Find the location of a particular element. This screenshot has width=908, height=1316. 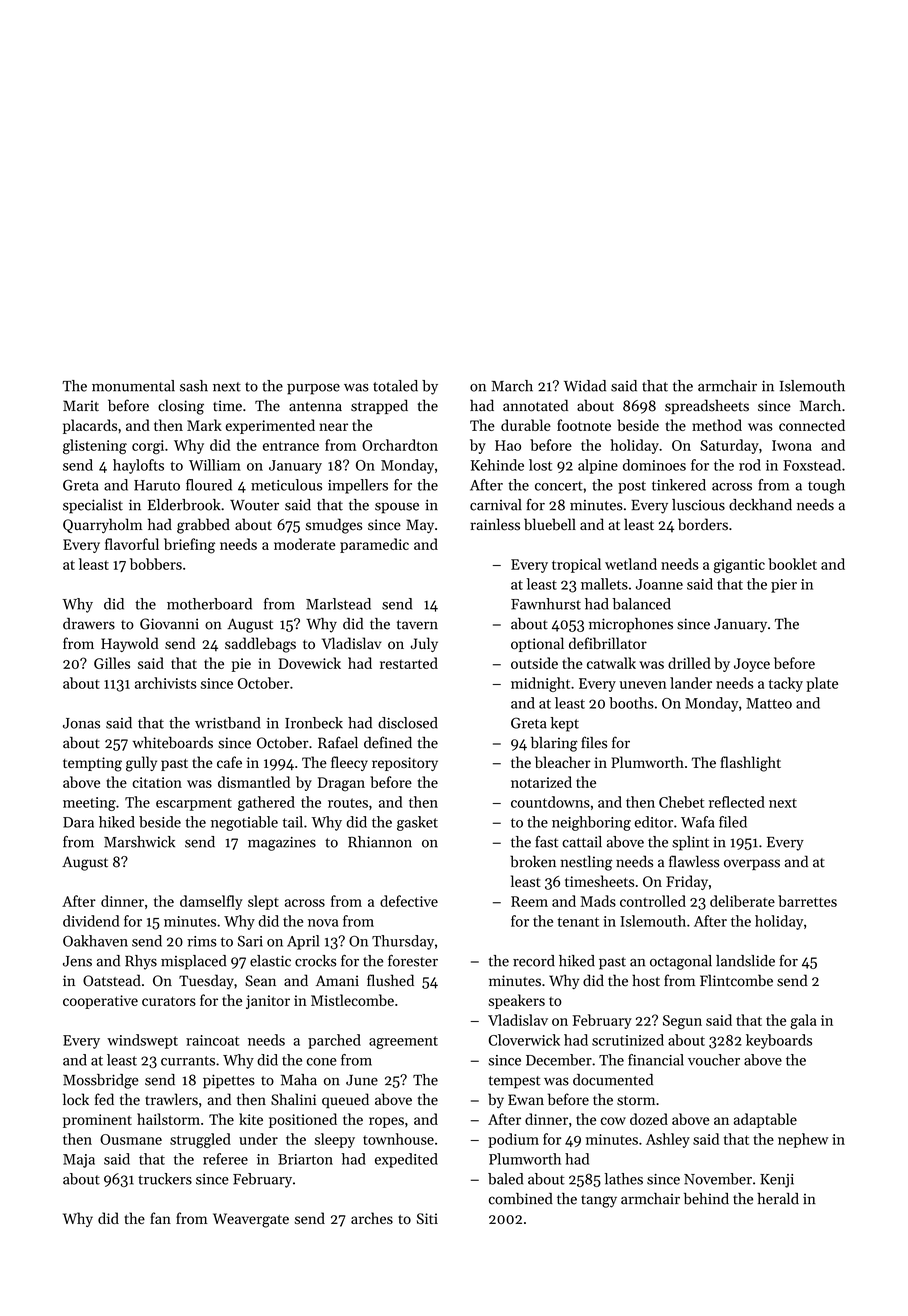

spreadsheets is located at coordinates (707, 406).
